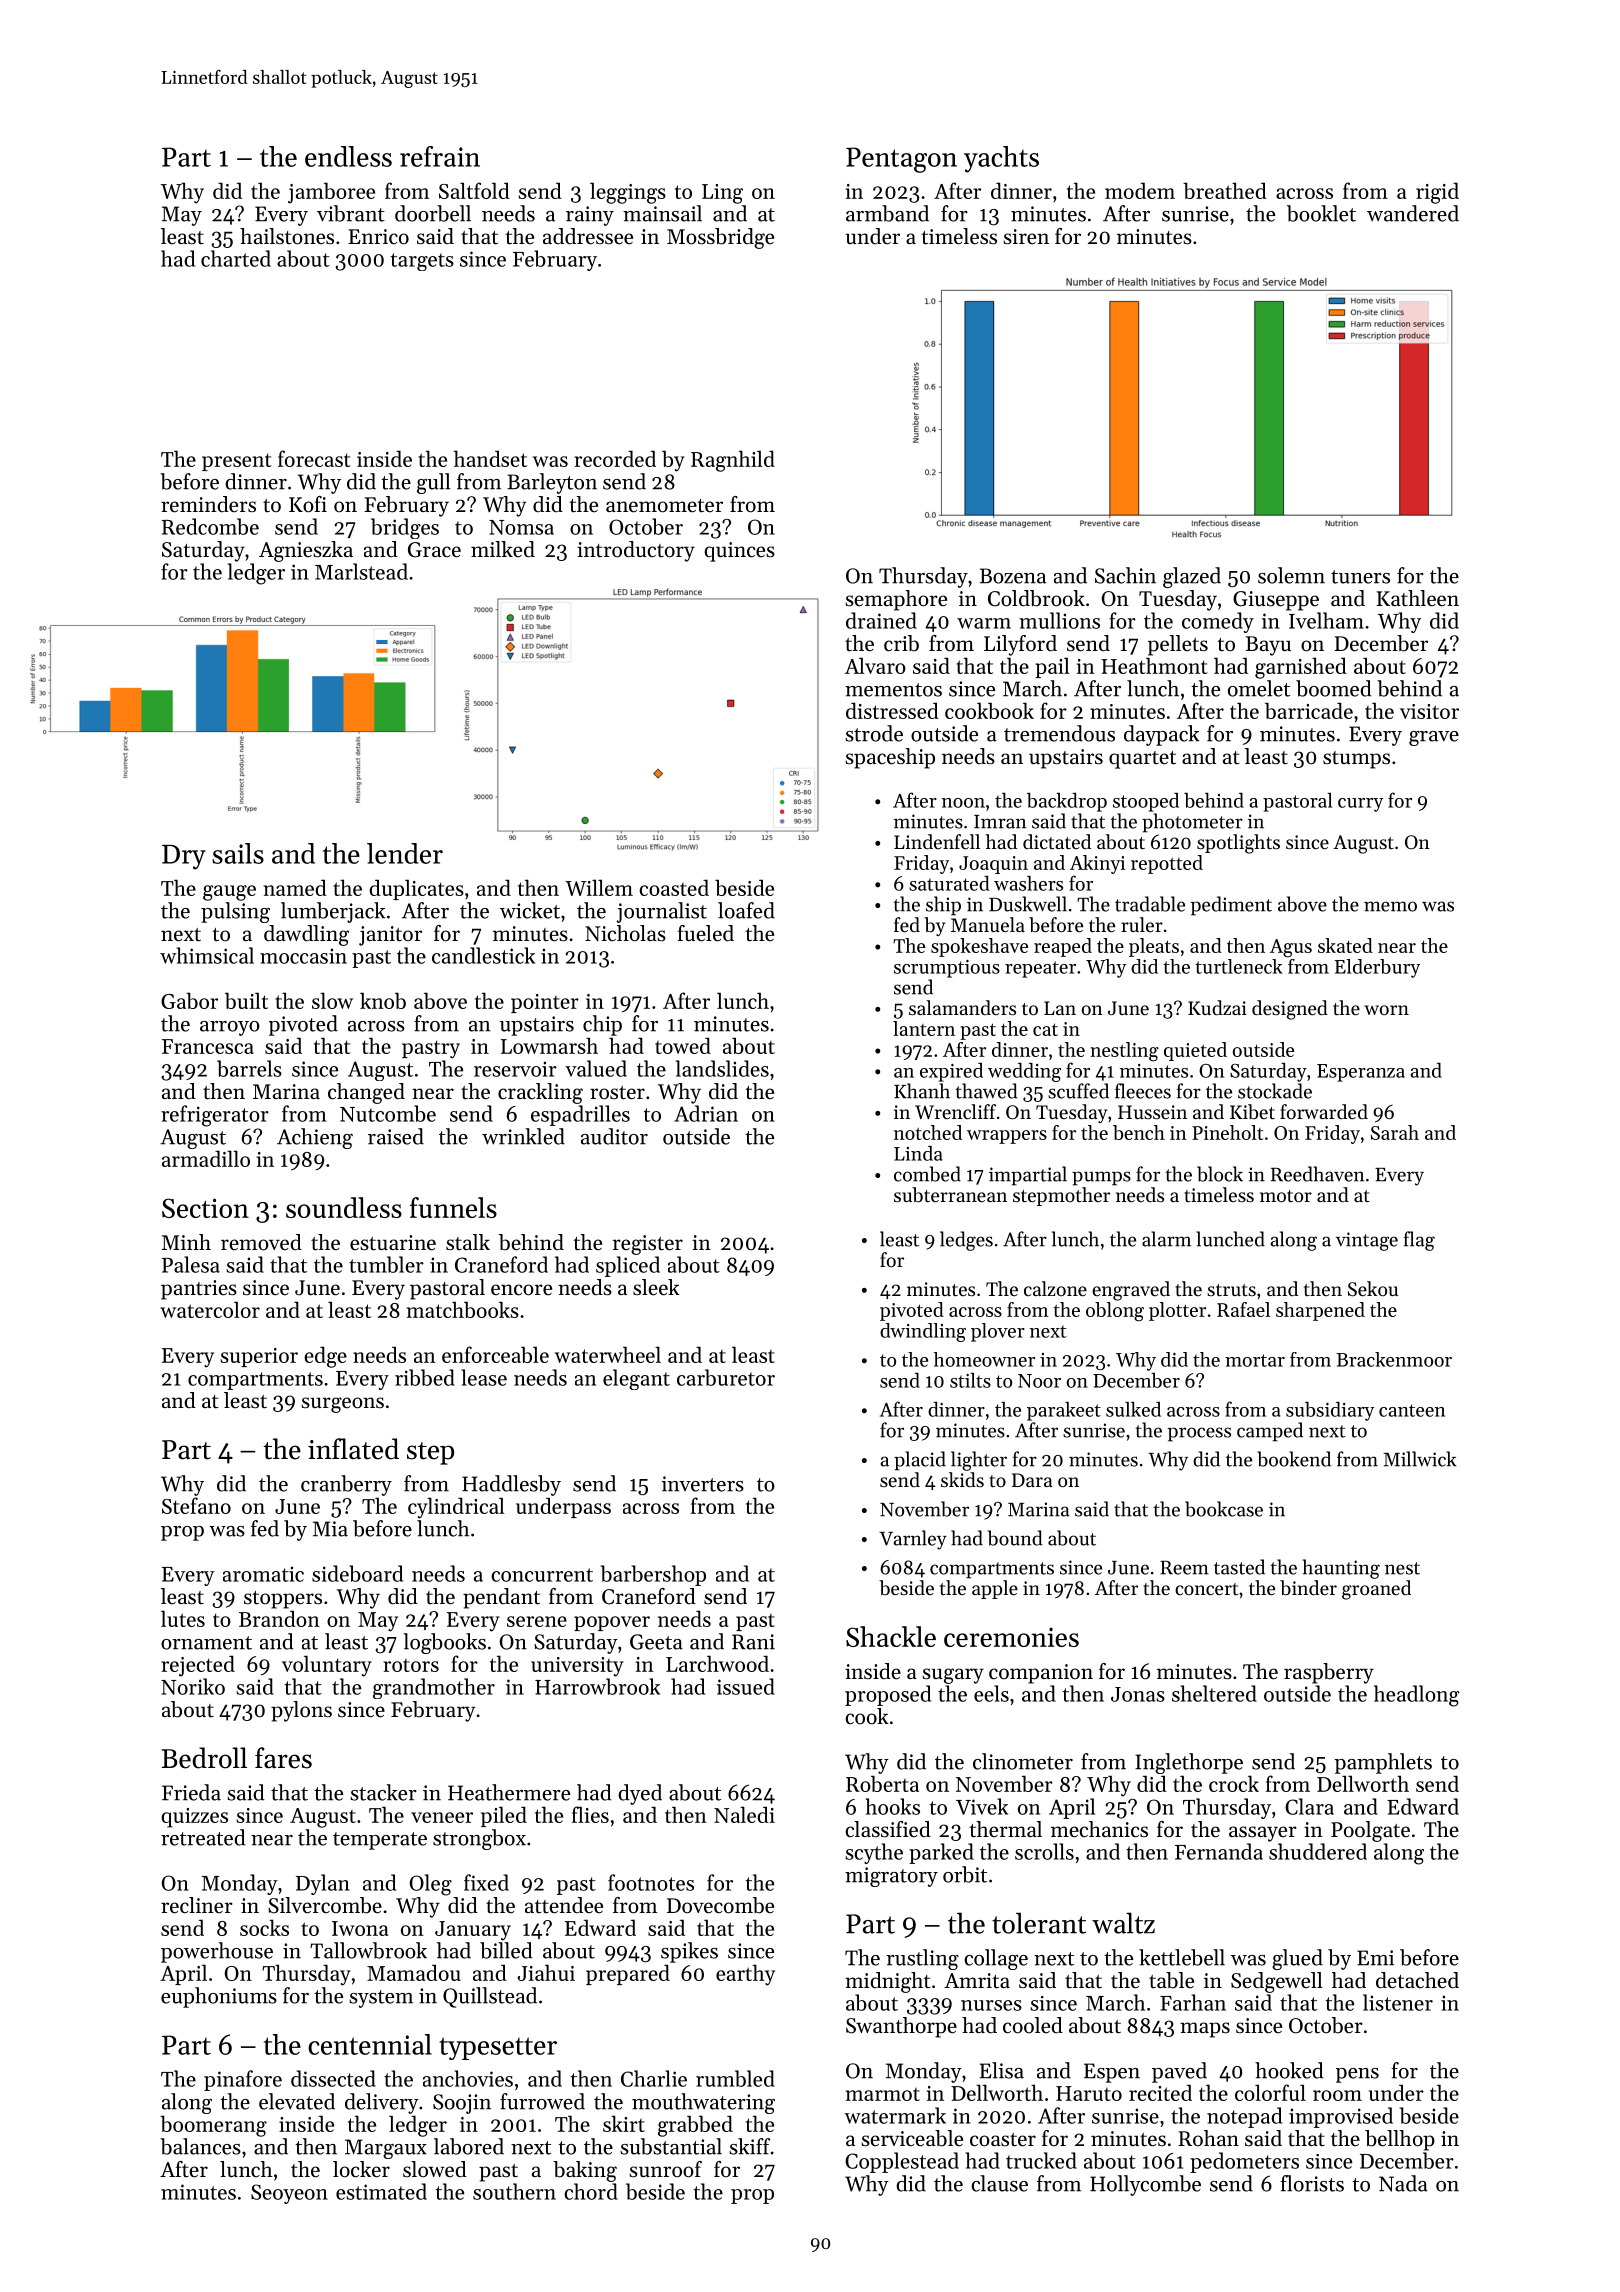 The image size is (1620, 2292). What do you see at coordinates (191, 1264) in the screenshot?
I see `Palesa` at bounding box center [191, 1264].
